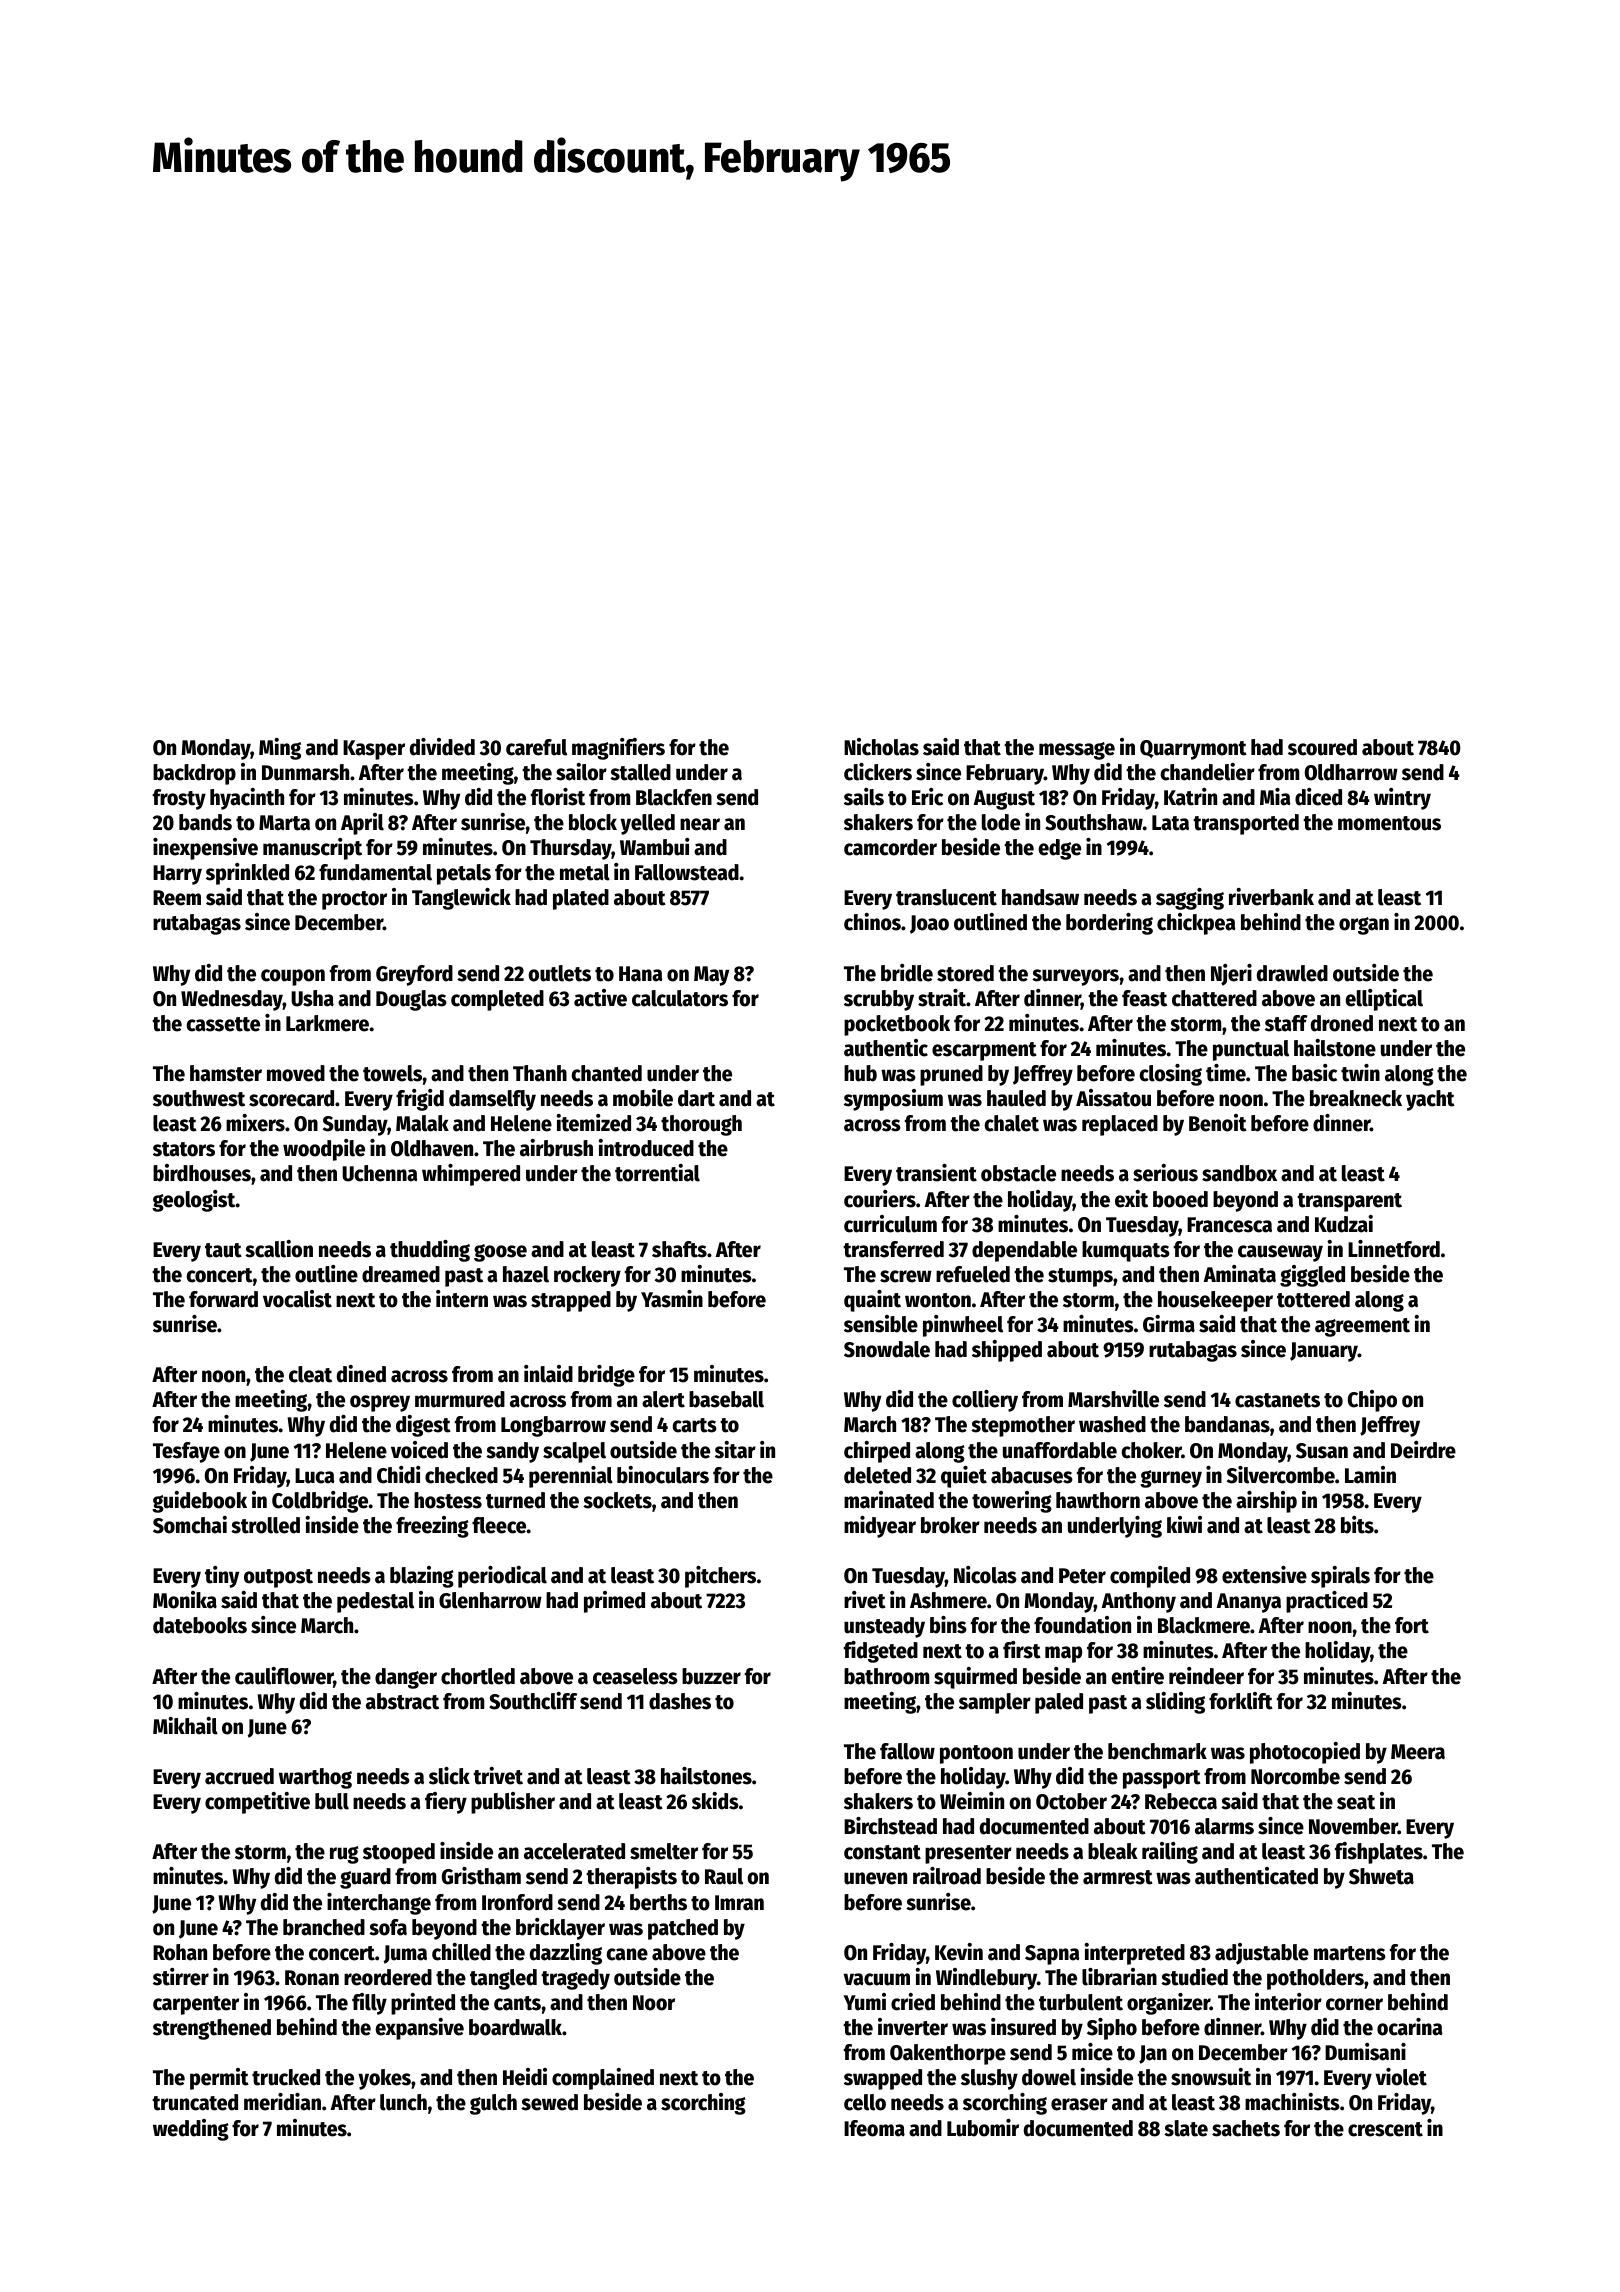 The height and width of the screenshot is (2292, 1620). Describe the element at coordinates (1372, 1401) in the screenshot. I see `Chipo` at that location.
